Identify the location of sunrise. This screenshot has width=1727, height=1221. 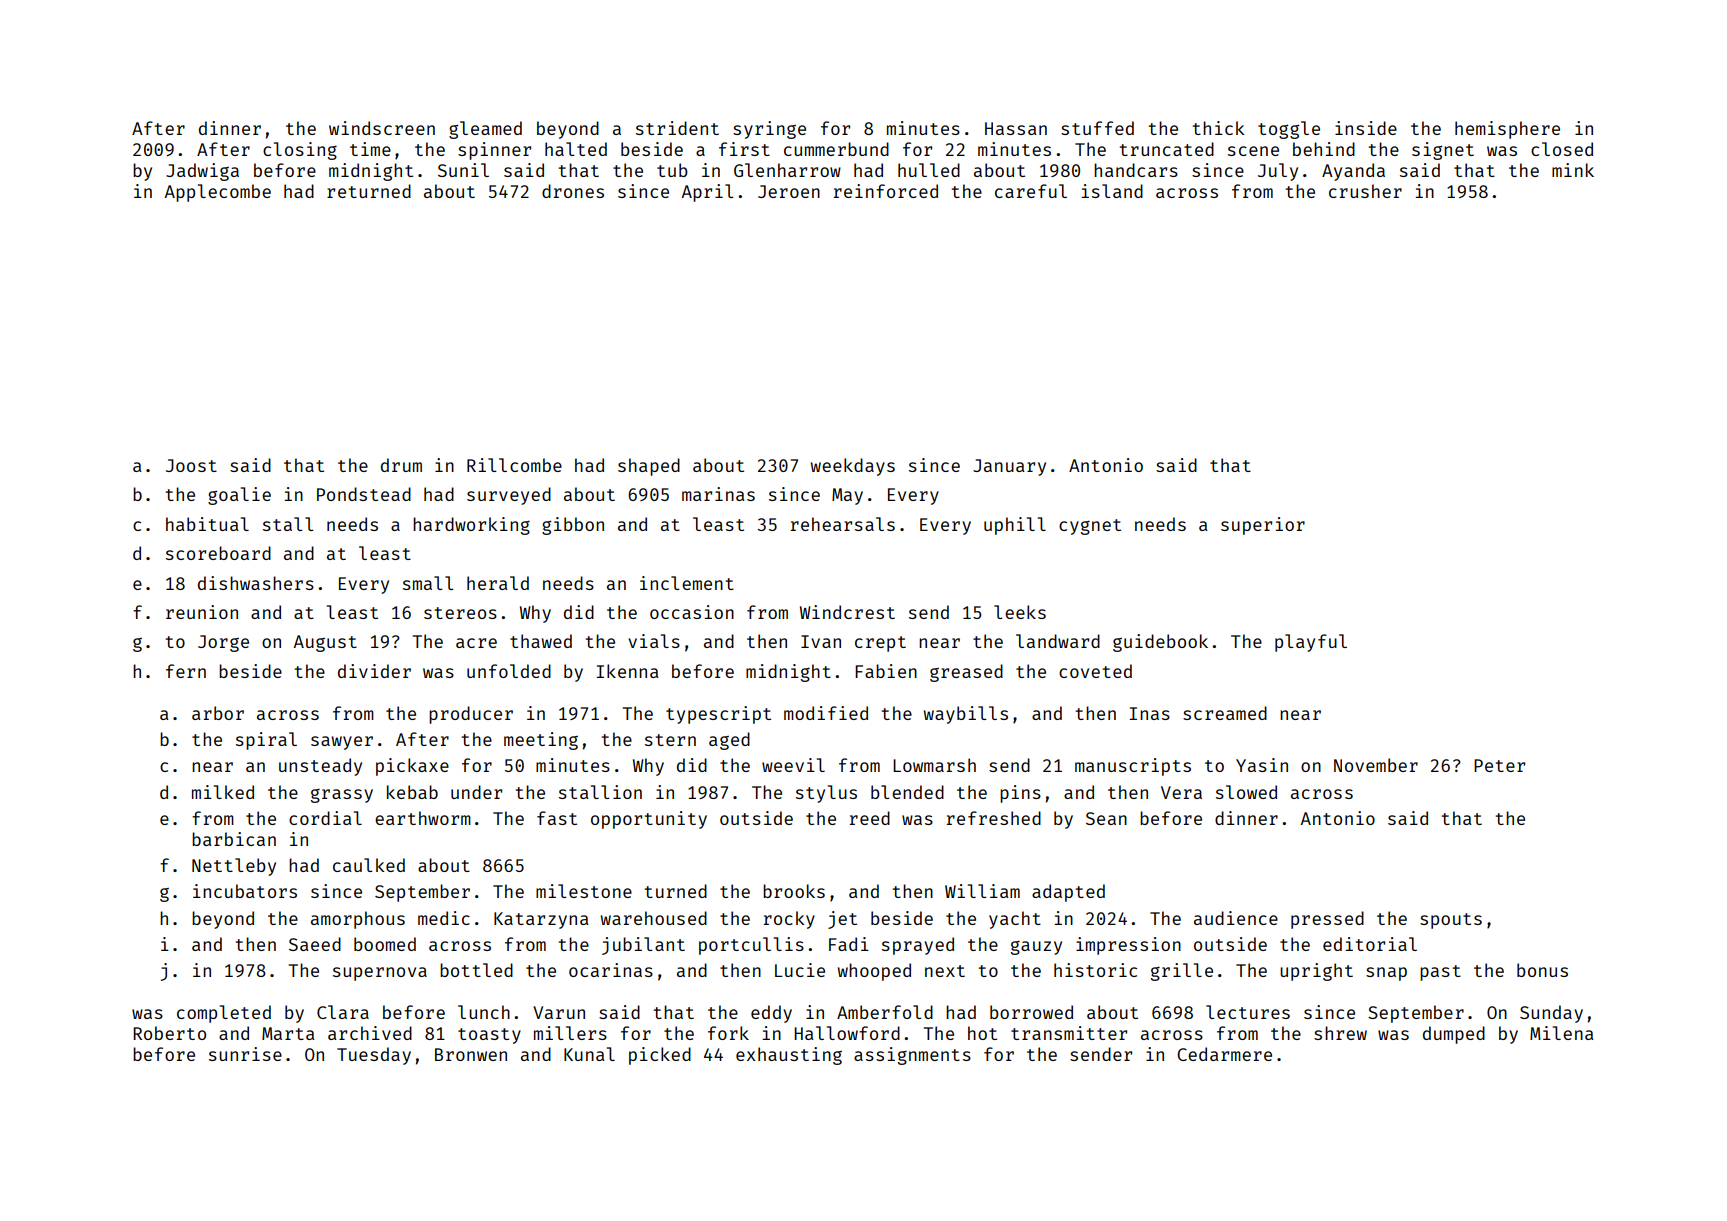
(245, 1054).
